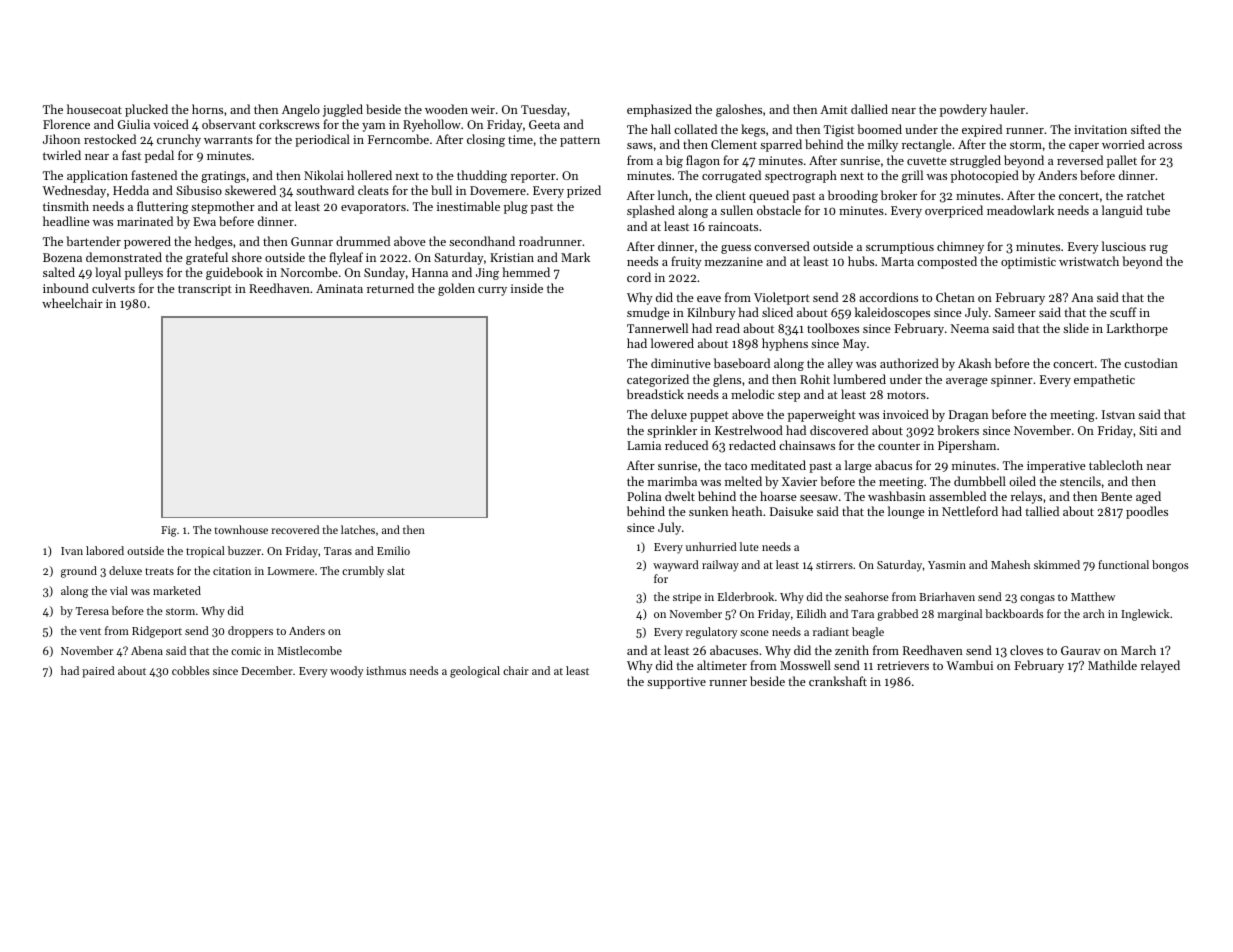 Image resolution: width=1233 pixels, height=952 pixels. I want to click on relayed, so click(1160, 666).
